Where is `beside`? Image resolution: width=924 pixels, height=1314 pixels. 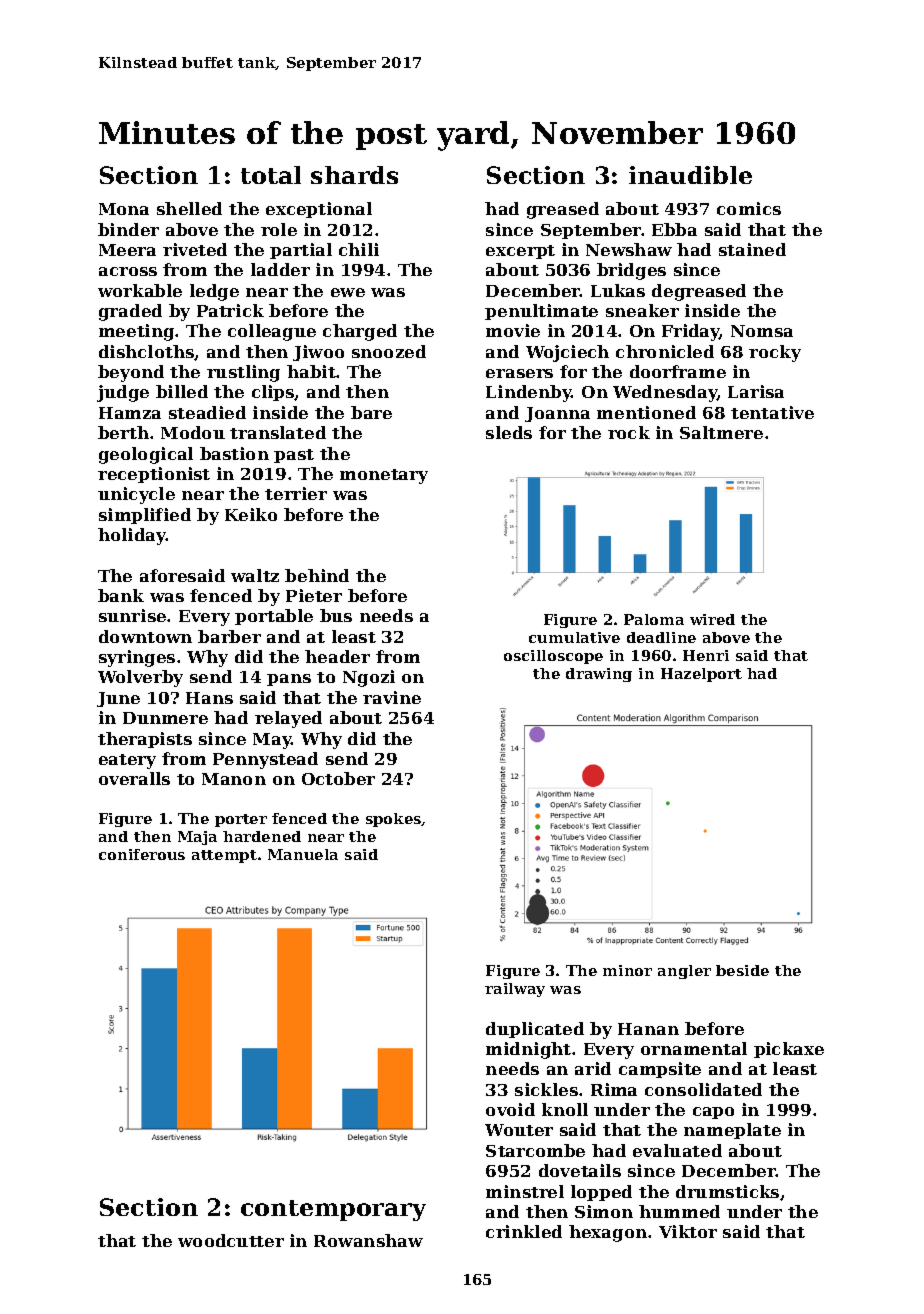 beside is located at coordinates (742, 970).
